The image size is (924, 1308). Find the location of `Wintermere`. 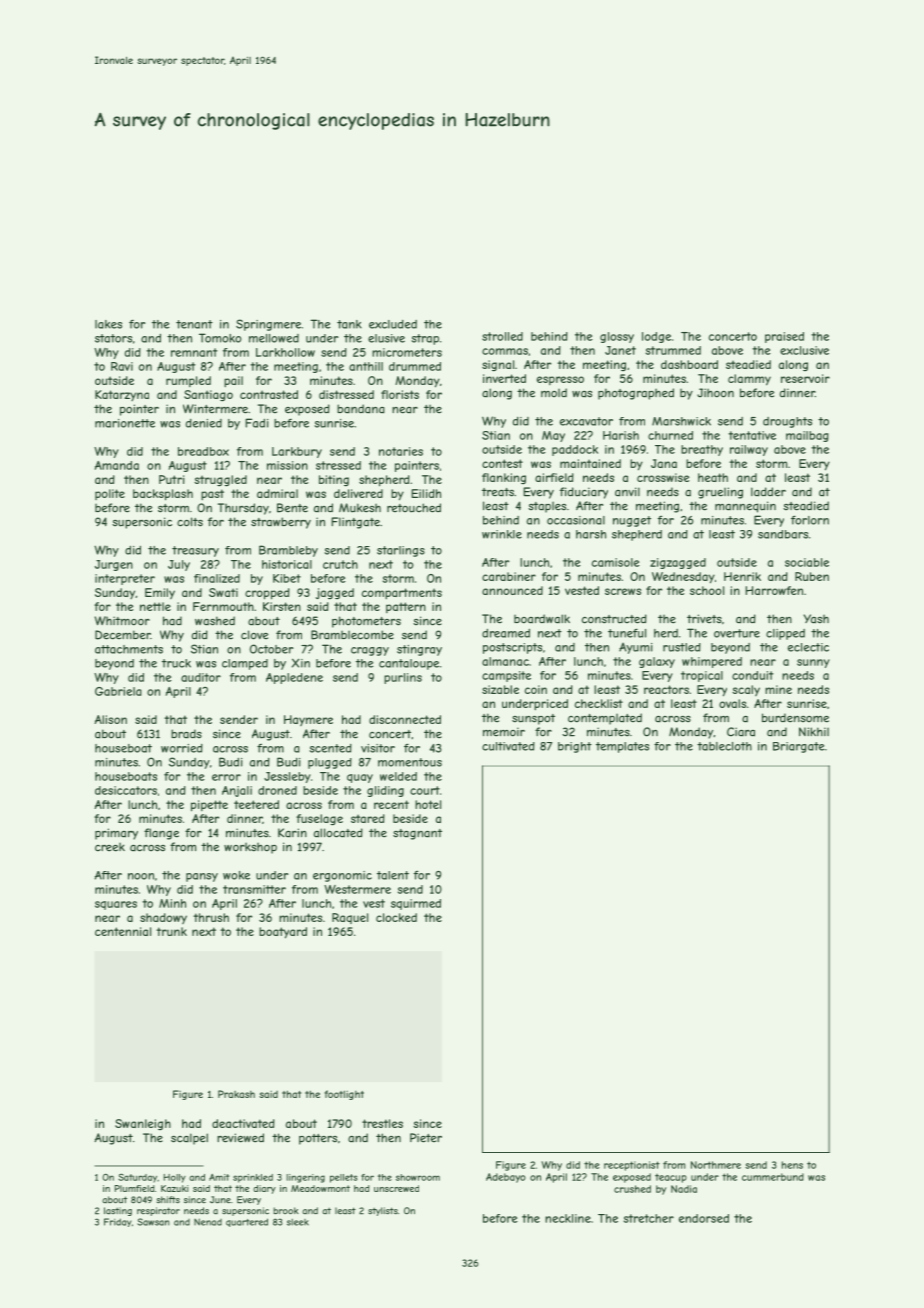

Wintermere is located at coordinates (215, 409).
